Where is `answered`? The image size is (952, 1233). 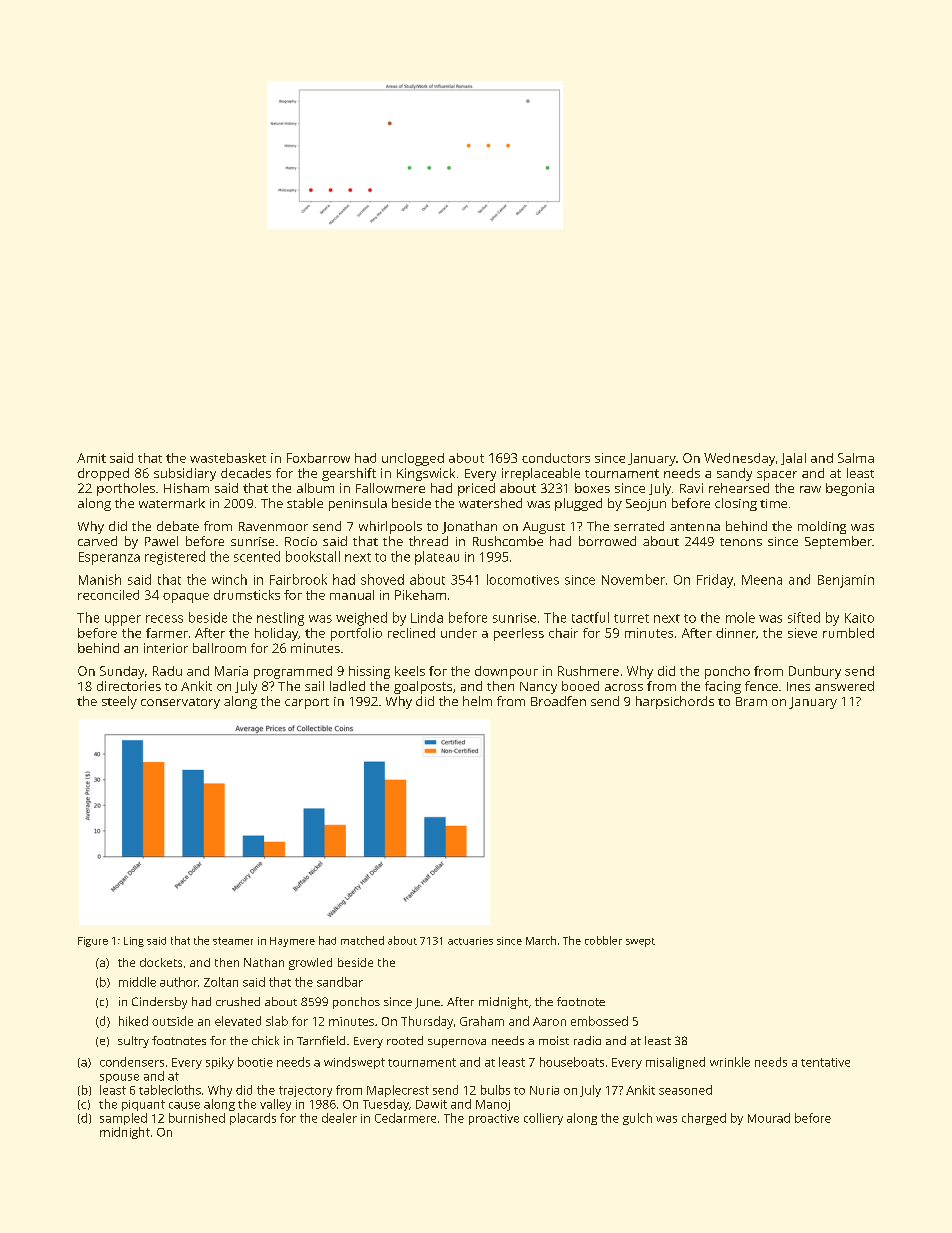 answered is located at coordinates (844, 686).
